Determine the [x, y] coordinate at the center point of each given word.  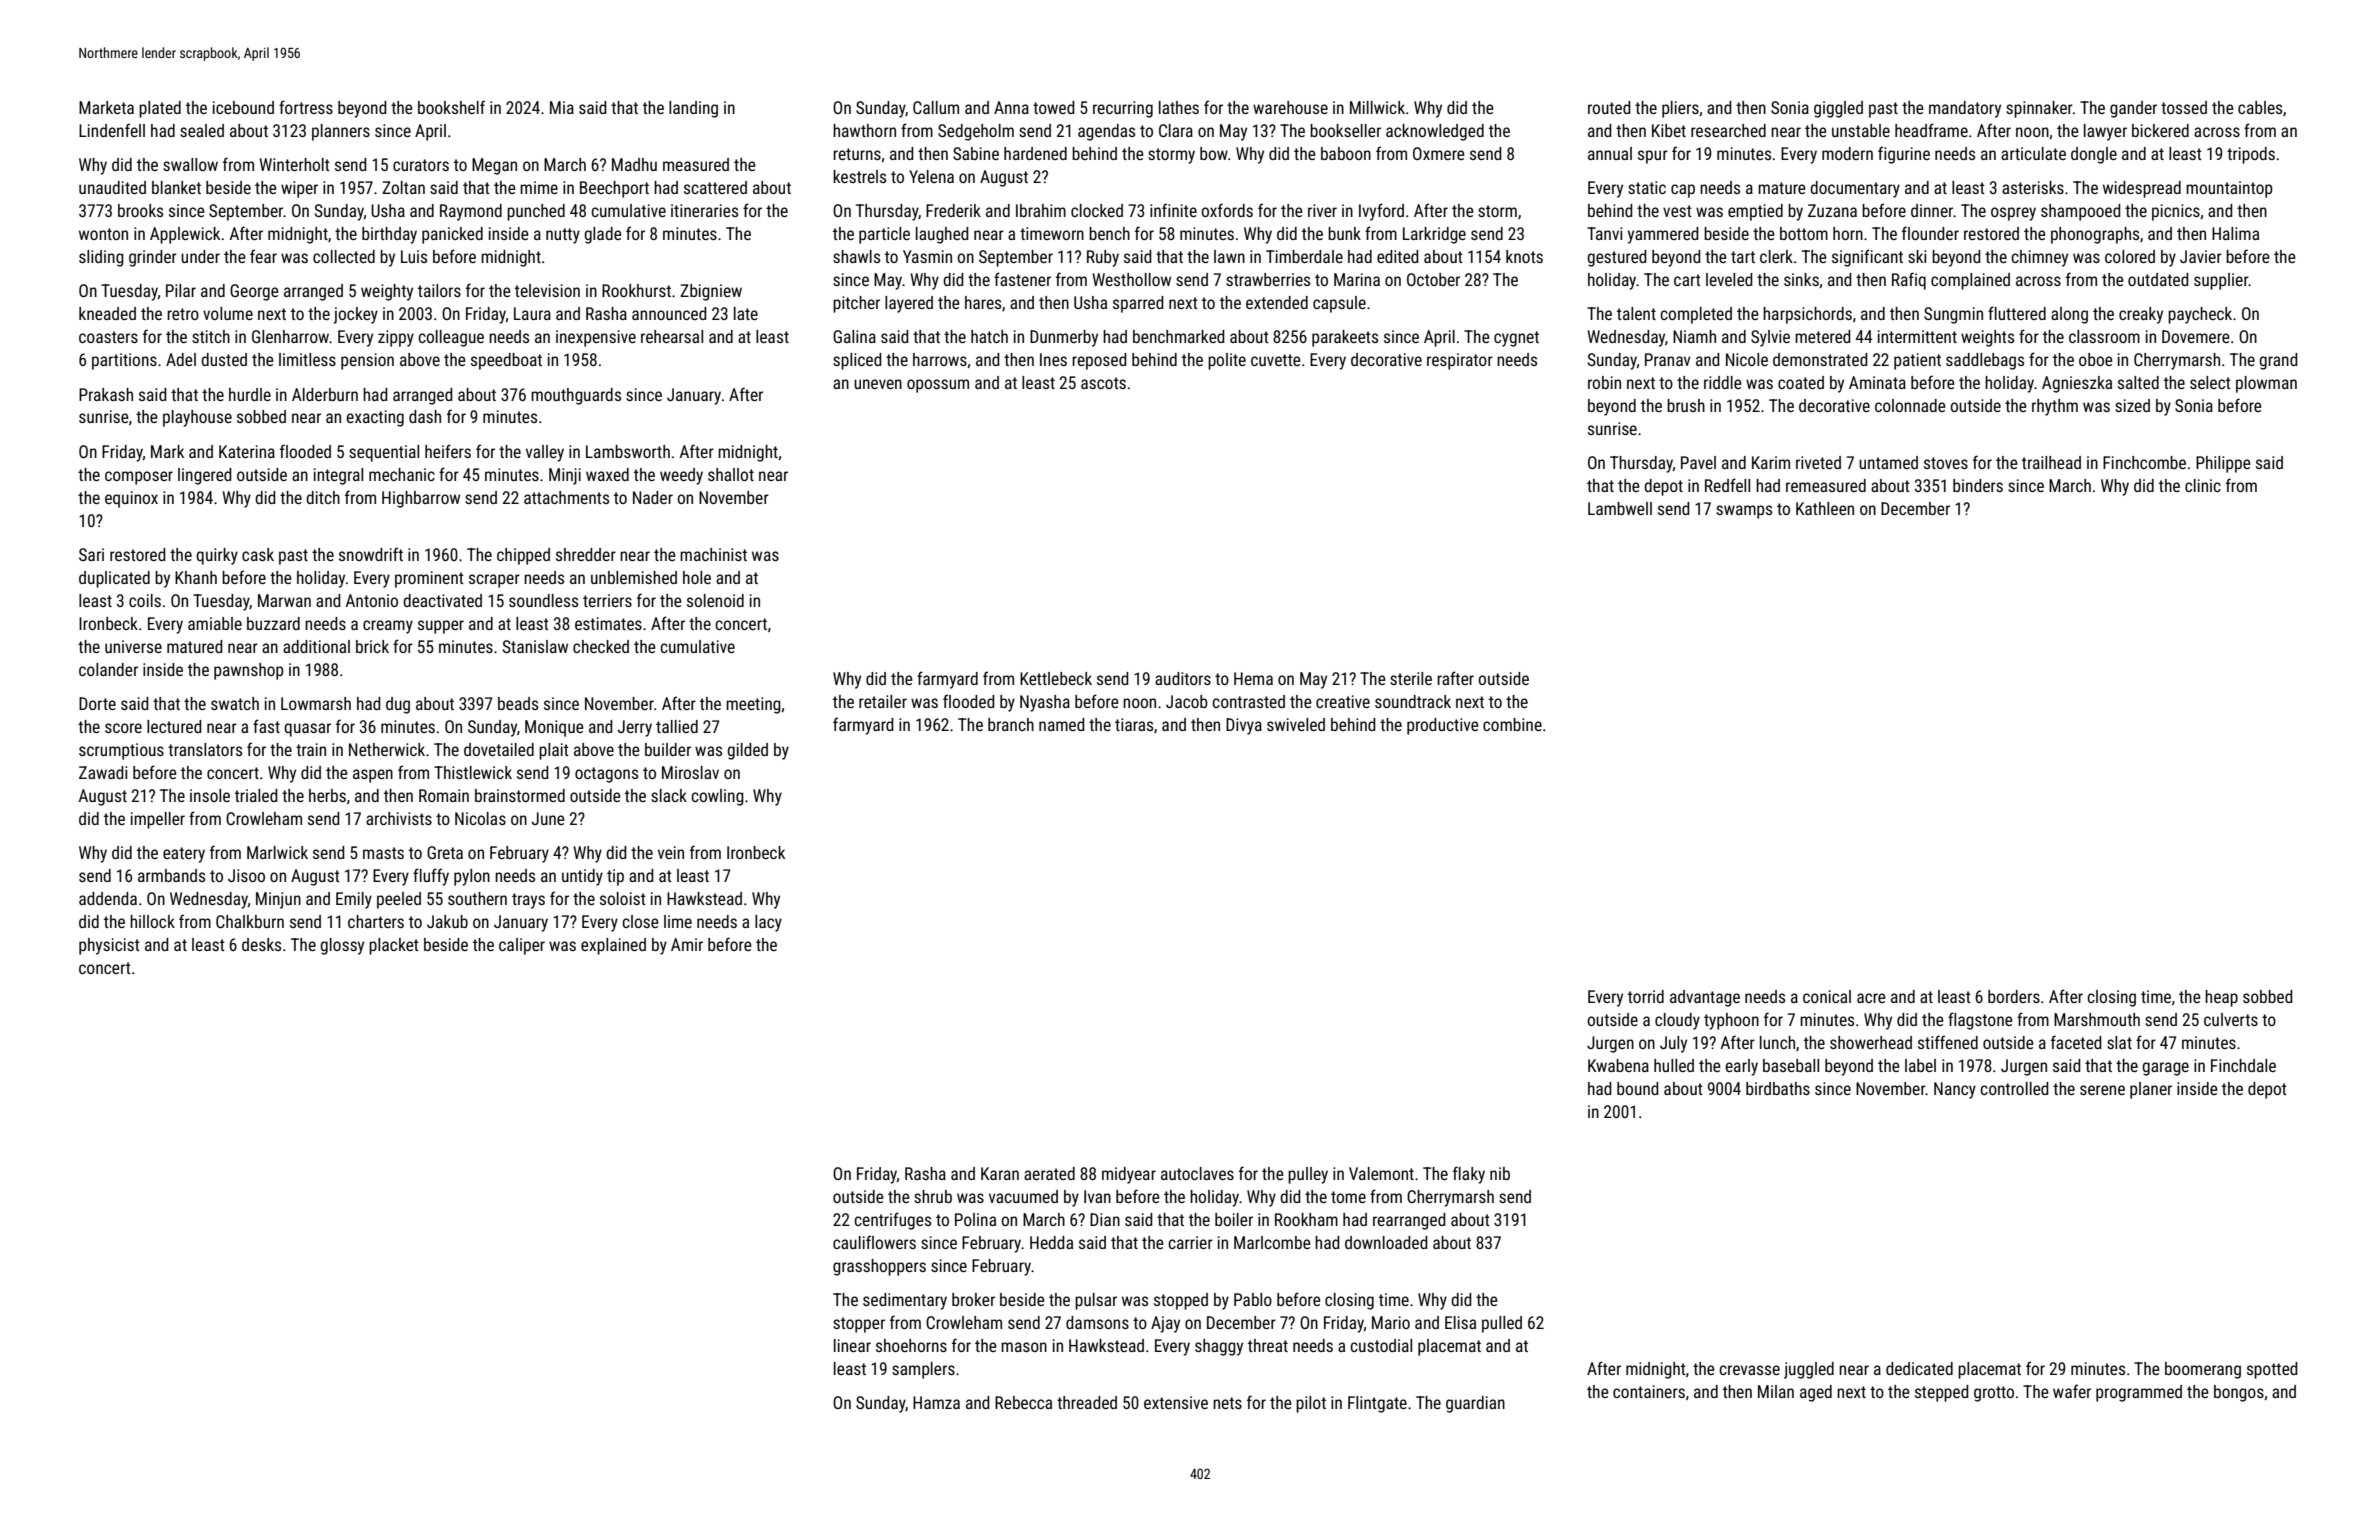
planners [341, 132]
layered [909, 304]
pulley [1308, 1175]
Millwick [1377, 107]
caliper [522, 946]
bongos [2239, 1393]
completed [1696, 315]
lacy [768, 923]
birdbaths [1778, 1088]
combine [1512, 724]
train [311, 749]
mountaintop [2229, 189]
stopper [859, 1325]
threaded [1087, 1402]
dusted [224, 359]
